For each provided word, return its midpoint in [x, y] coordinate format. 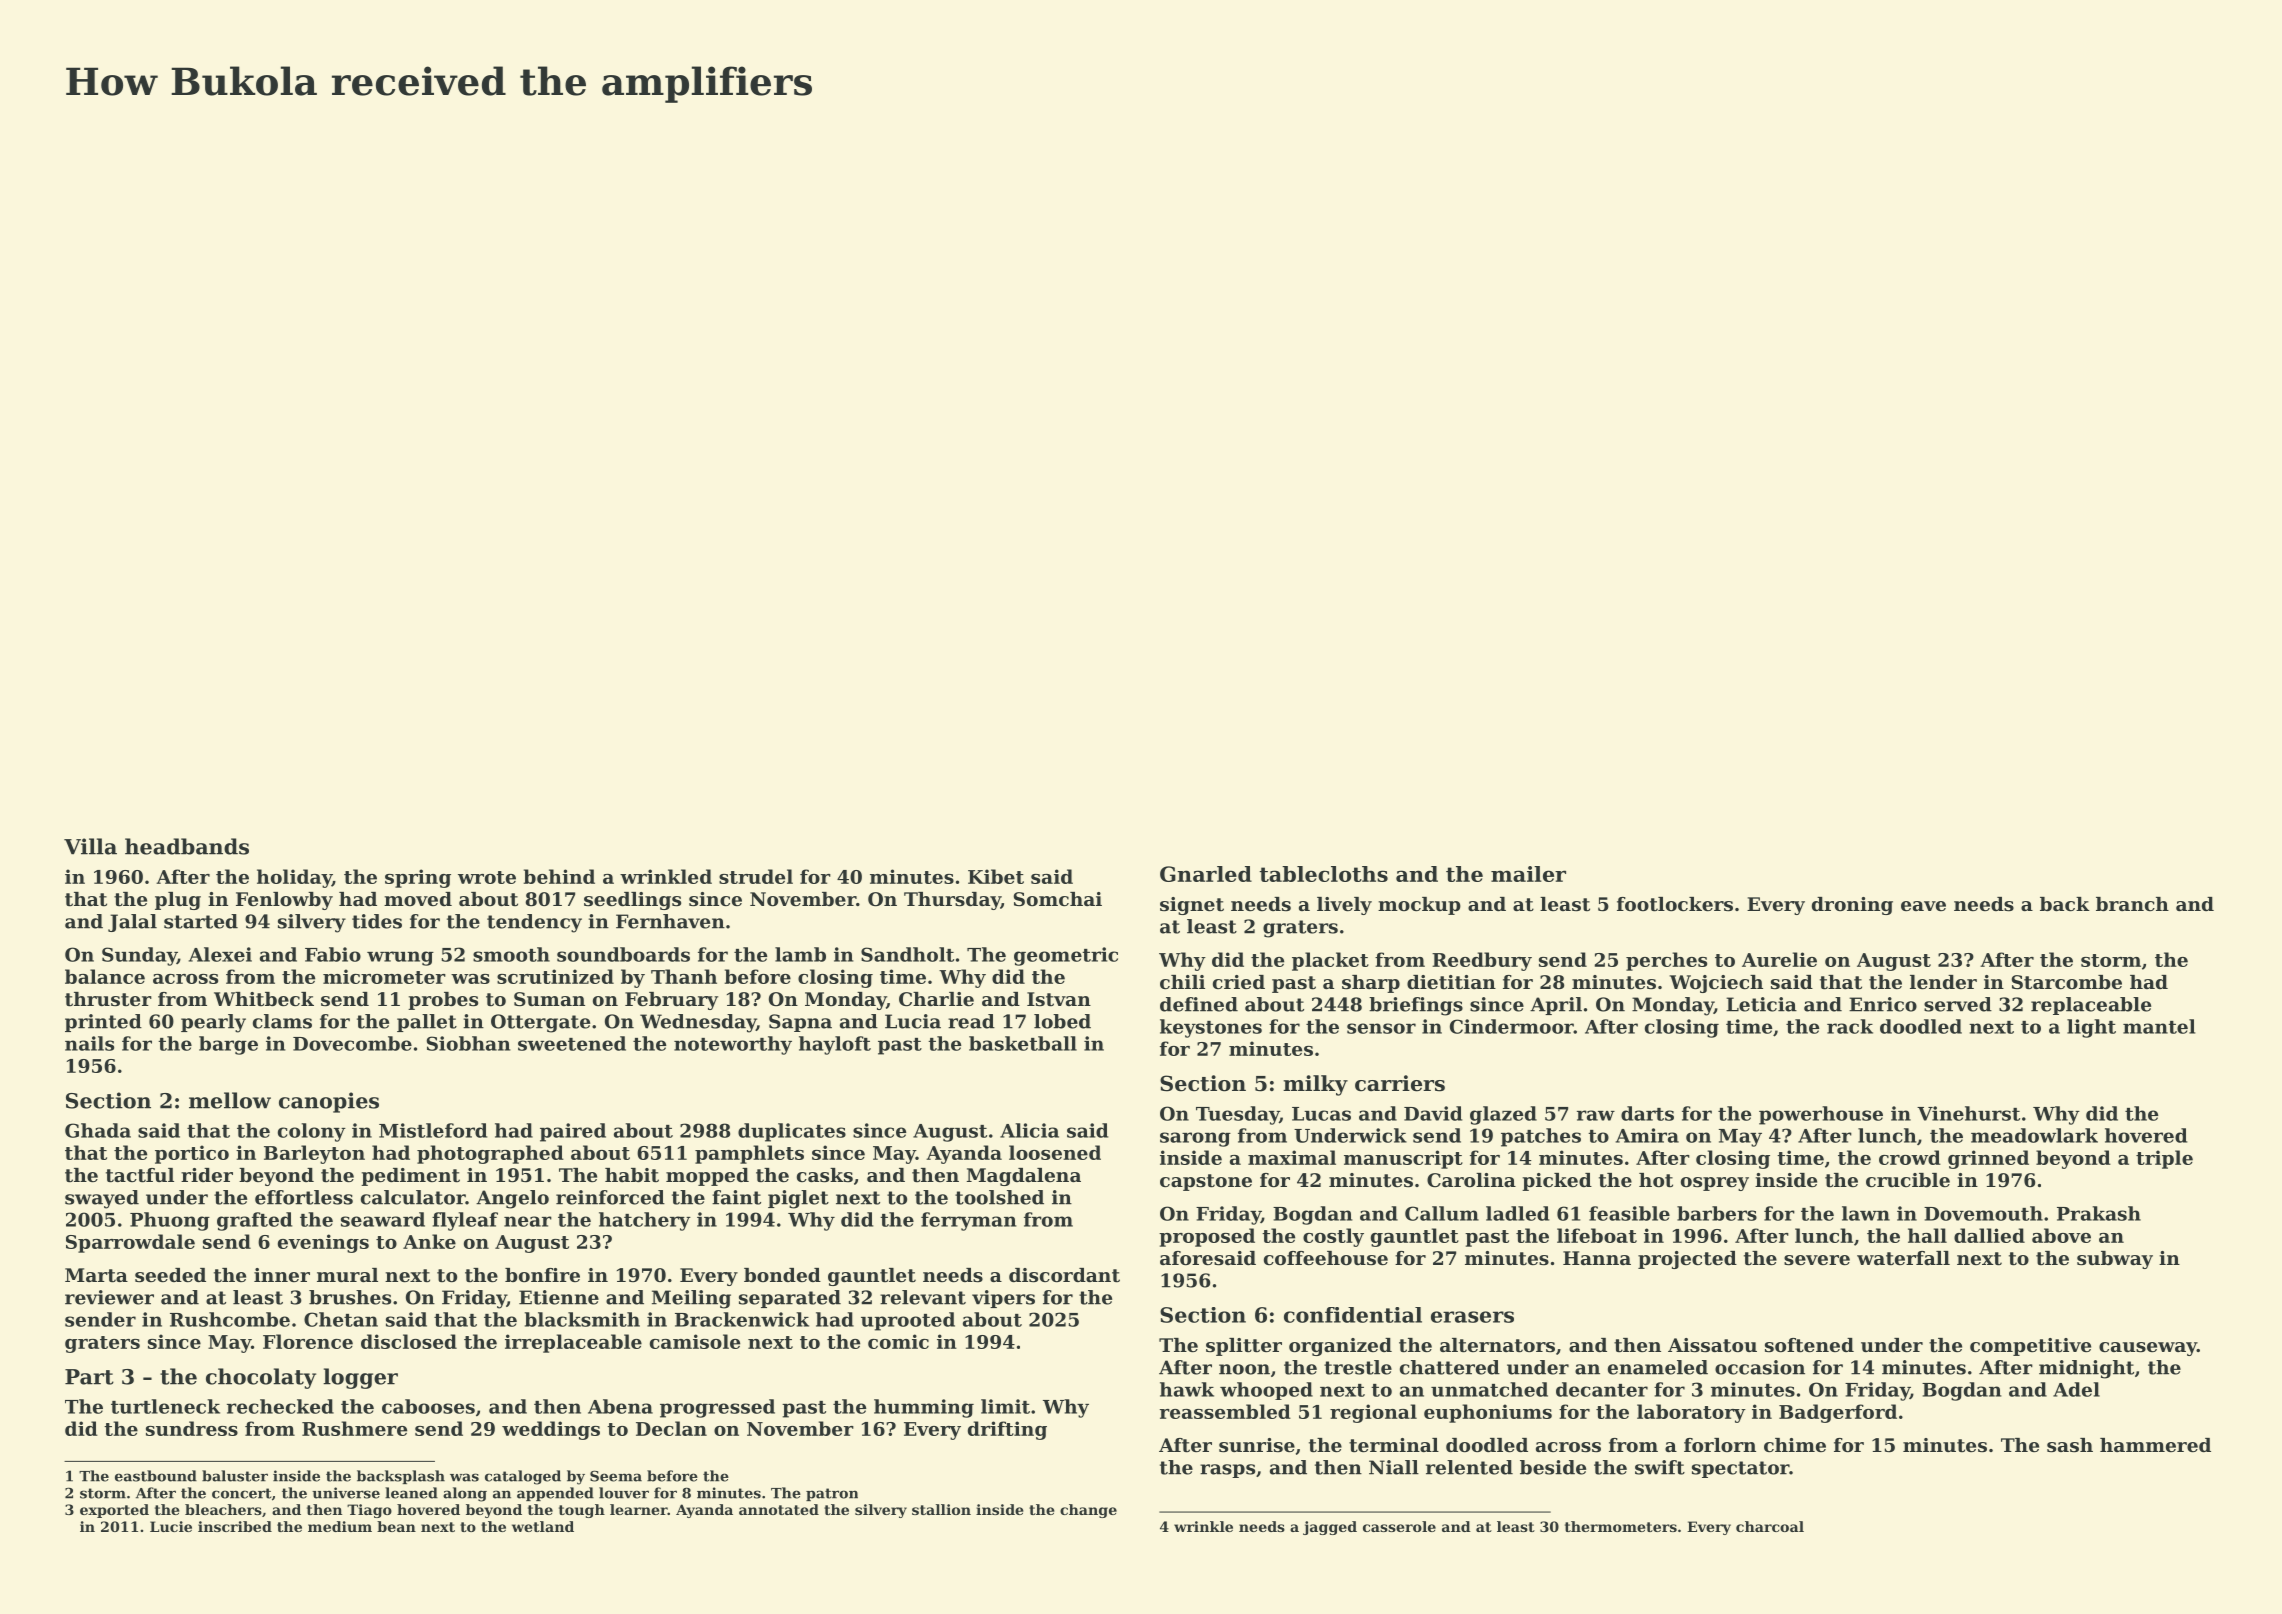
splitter [1244, 1347]
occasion [1760, 1367]
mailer [1528, 874]
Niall [1394, 1467]
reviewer [109, 1297]
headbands [187, 846]
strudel [756, 876]
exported [114, 1511]
